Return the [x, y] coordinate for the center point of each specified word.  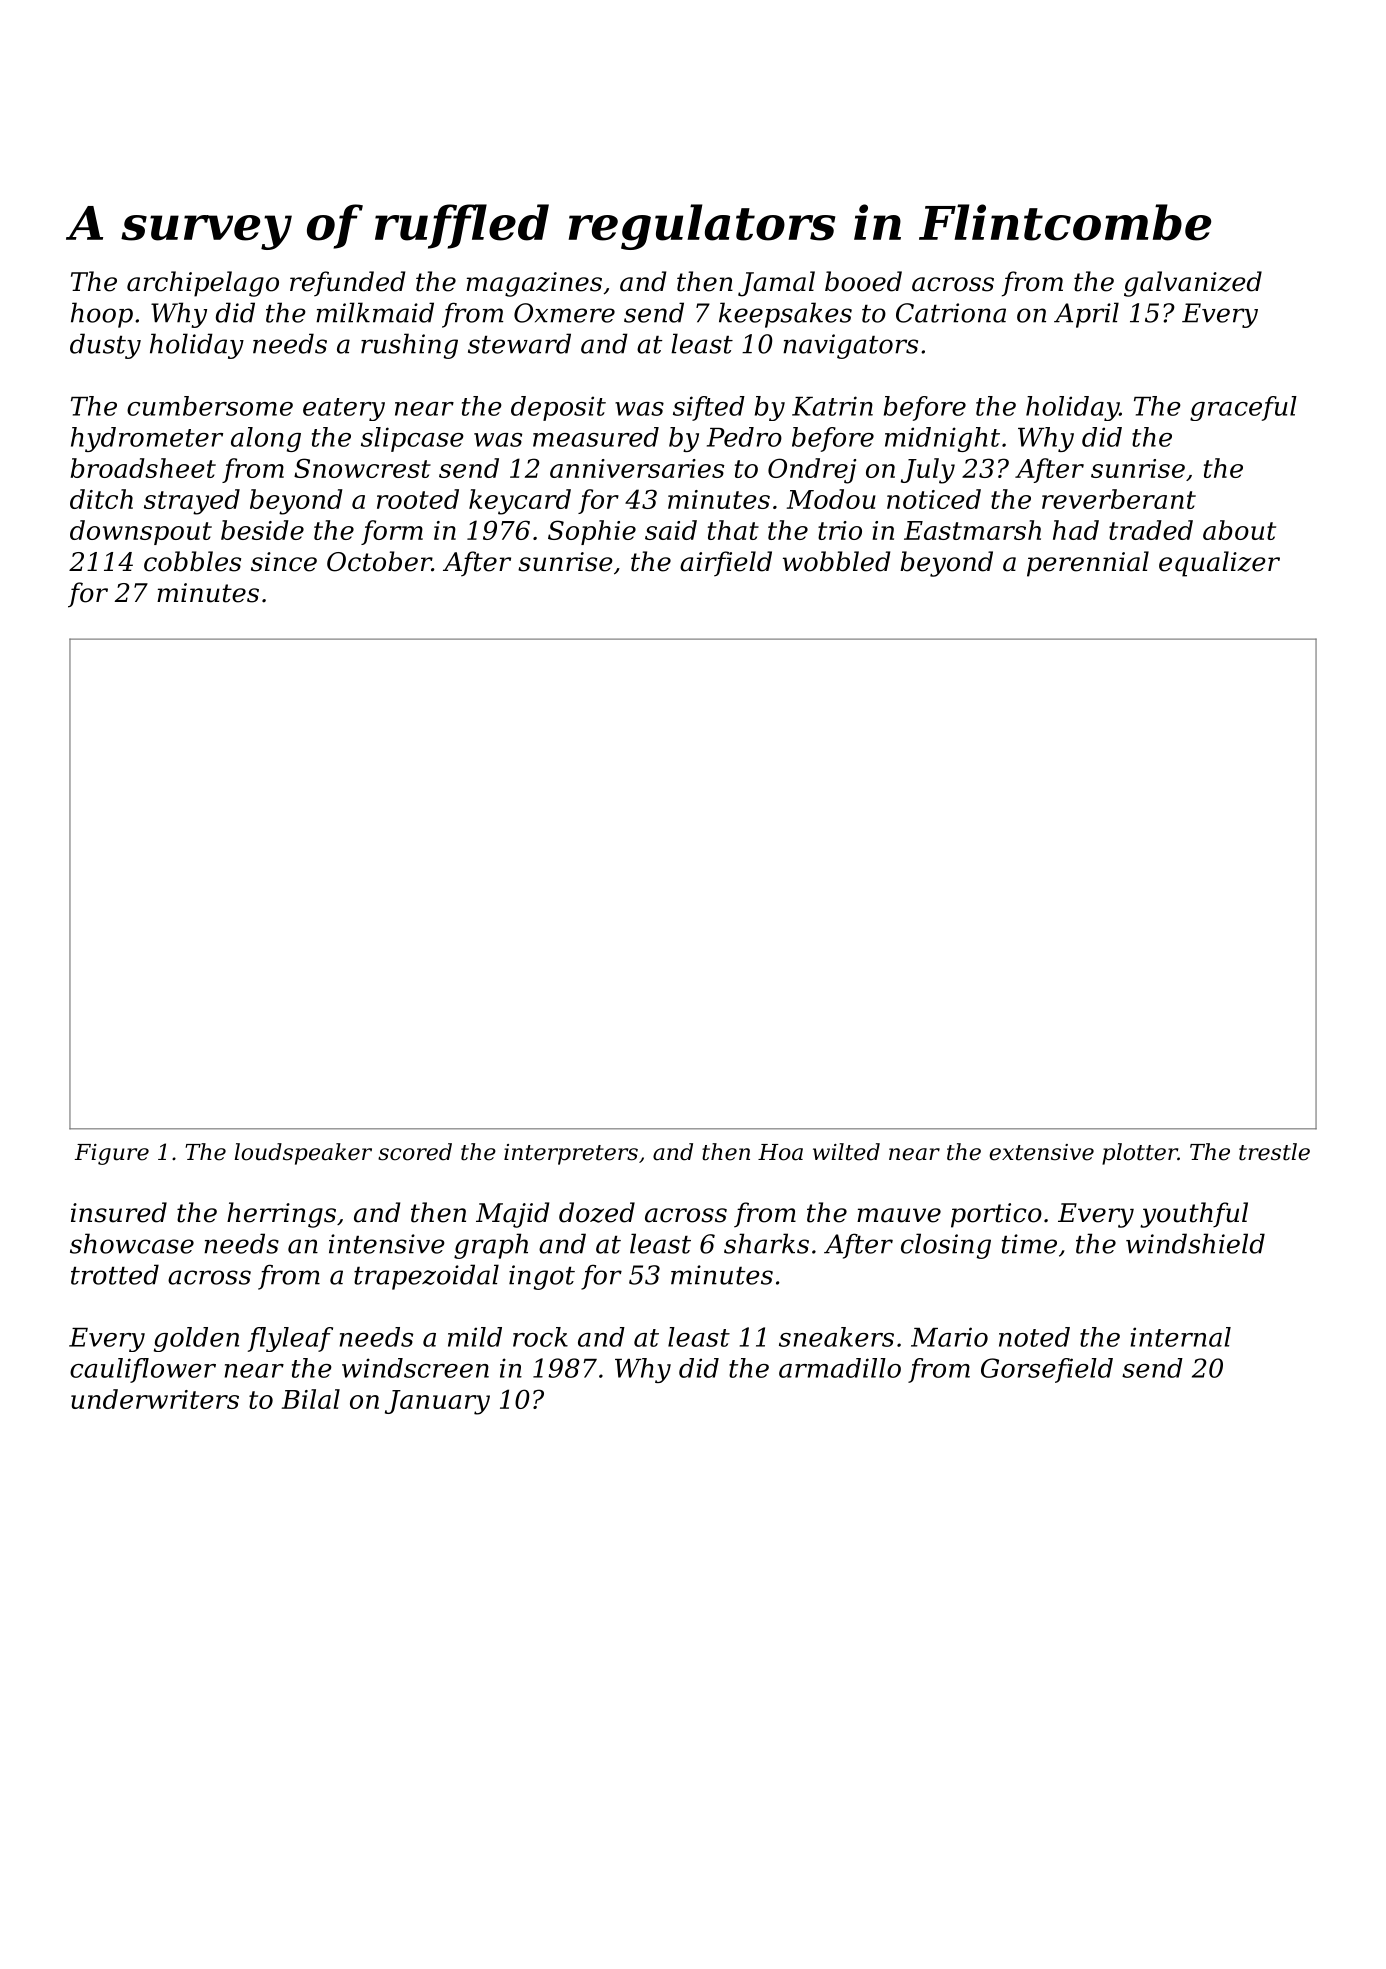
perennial [1088, 564]
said [671, 530]
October [379, 561]
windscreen [415, 1368]
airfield [726, 564]
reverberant [1119, 499]
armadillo [840, 1368]
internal [1181, 1337]
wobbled [836, 561]
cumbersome [210, 406]
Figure [112, 1154]
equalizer [1219, 564]
